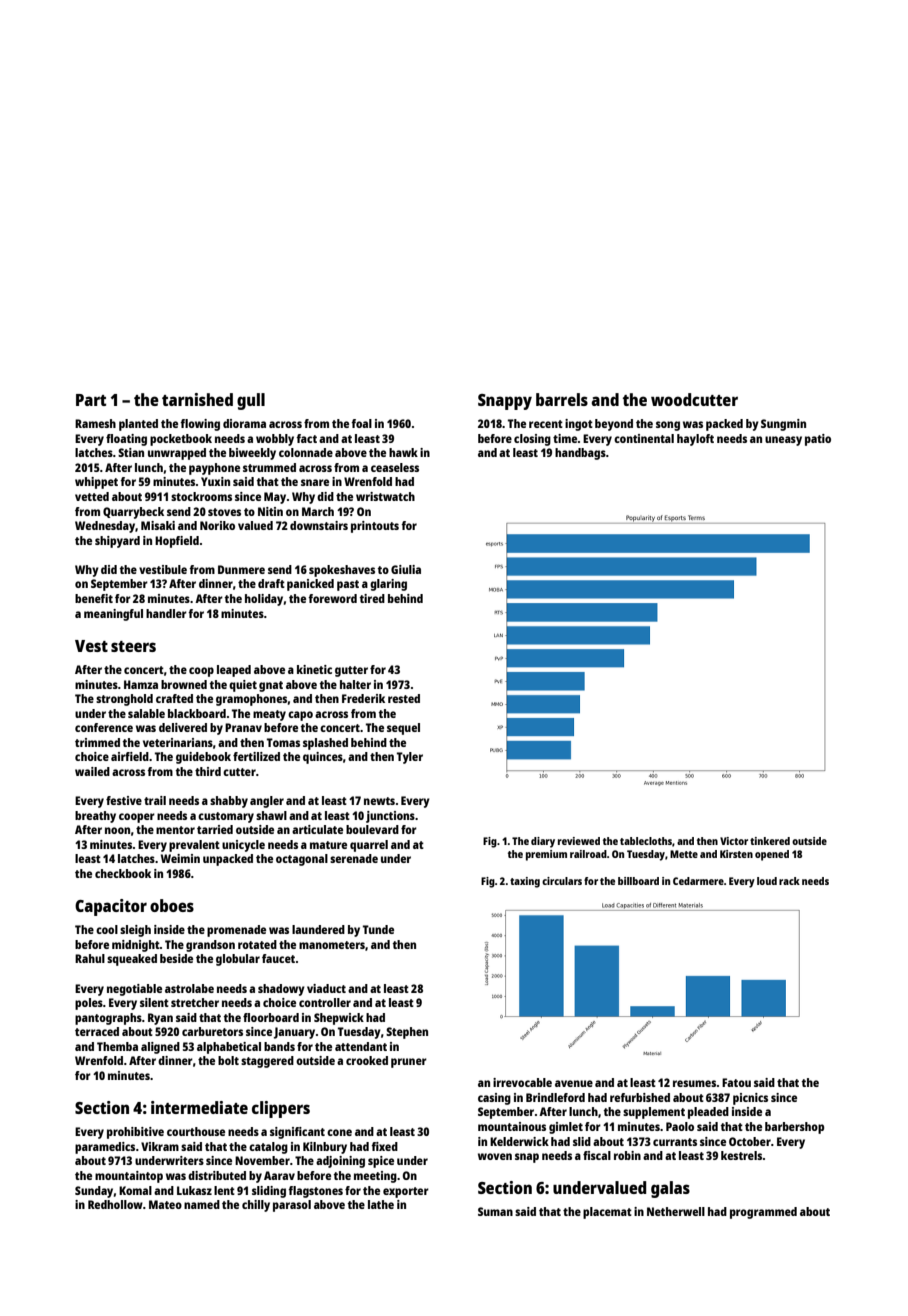 Image resolution: width=908 pixels, height=1316 pixels. Describe the element at coordinates (381, 1204) in the screenshot. I see `lathe` at that location.
